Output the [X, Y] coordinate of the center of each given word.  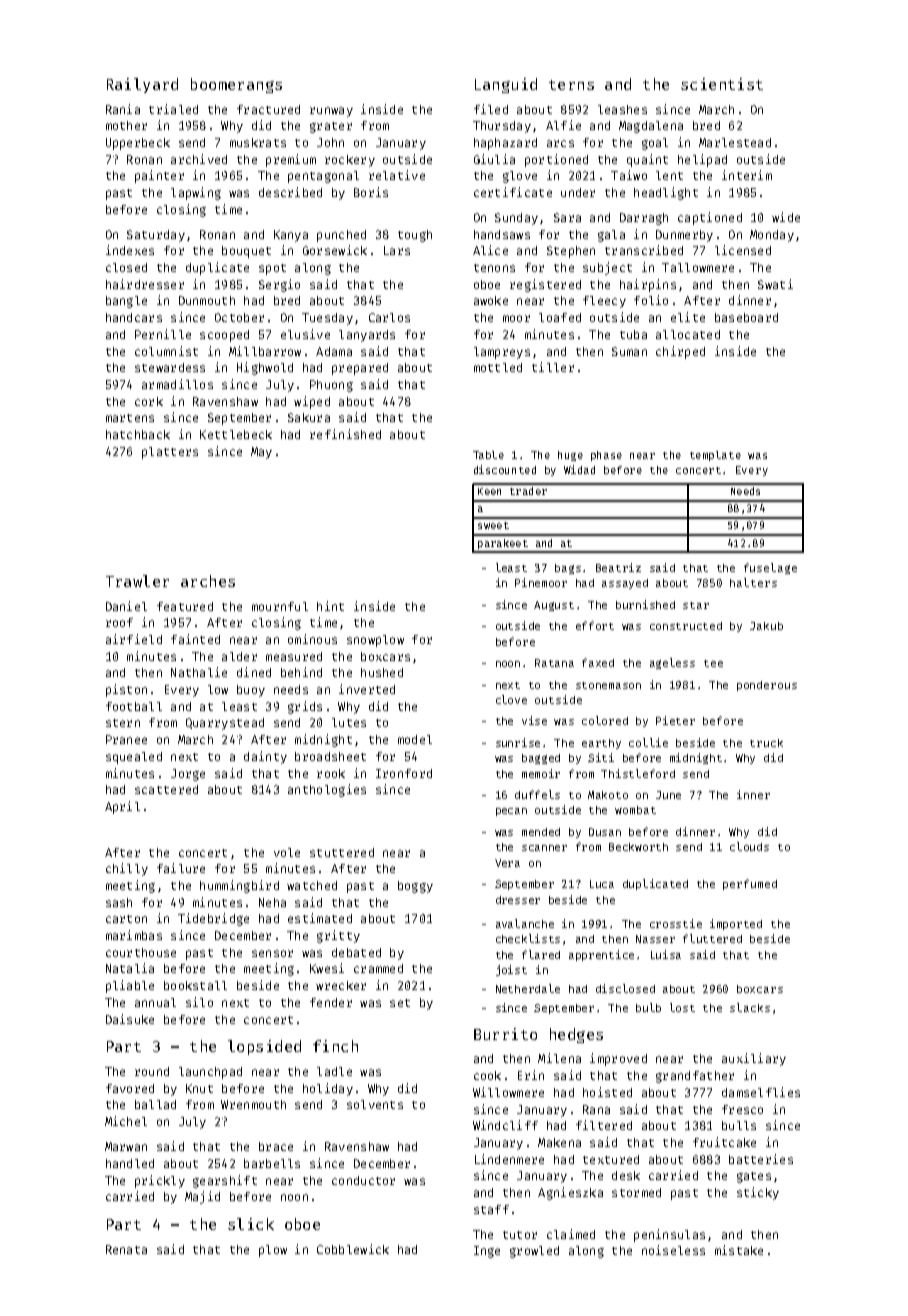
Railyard [142, 85]
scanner [544, 848]
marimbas [134, 935]
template [715, 456]
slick [251, 1224]
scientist [722, 84]
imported [736, 924]
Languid [506, 85]
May [261, 453]
